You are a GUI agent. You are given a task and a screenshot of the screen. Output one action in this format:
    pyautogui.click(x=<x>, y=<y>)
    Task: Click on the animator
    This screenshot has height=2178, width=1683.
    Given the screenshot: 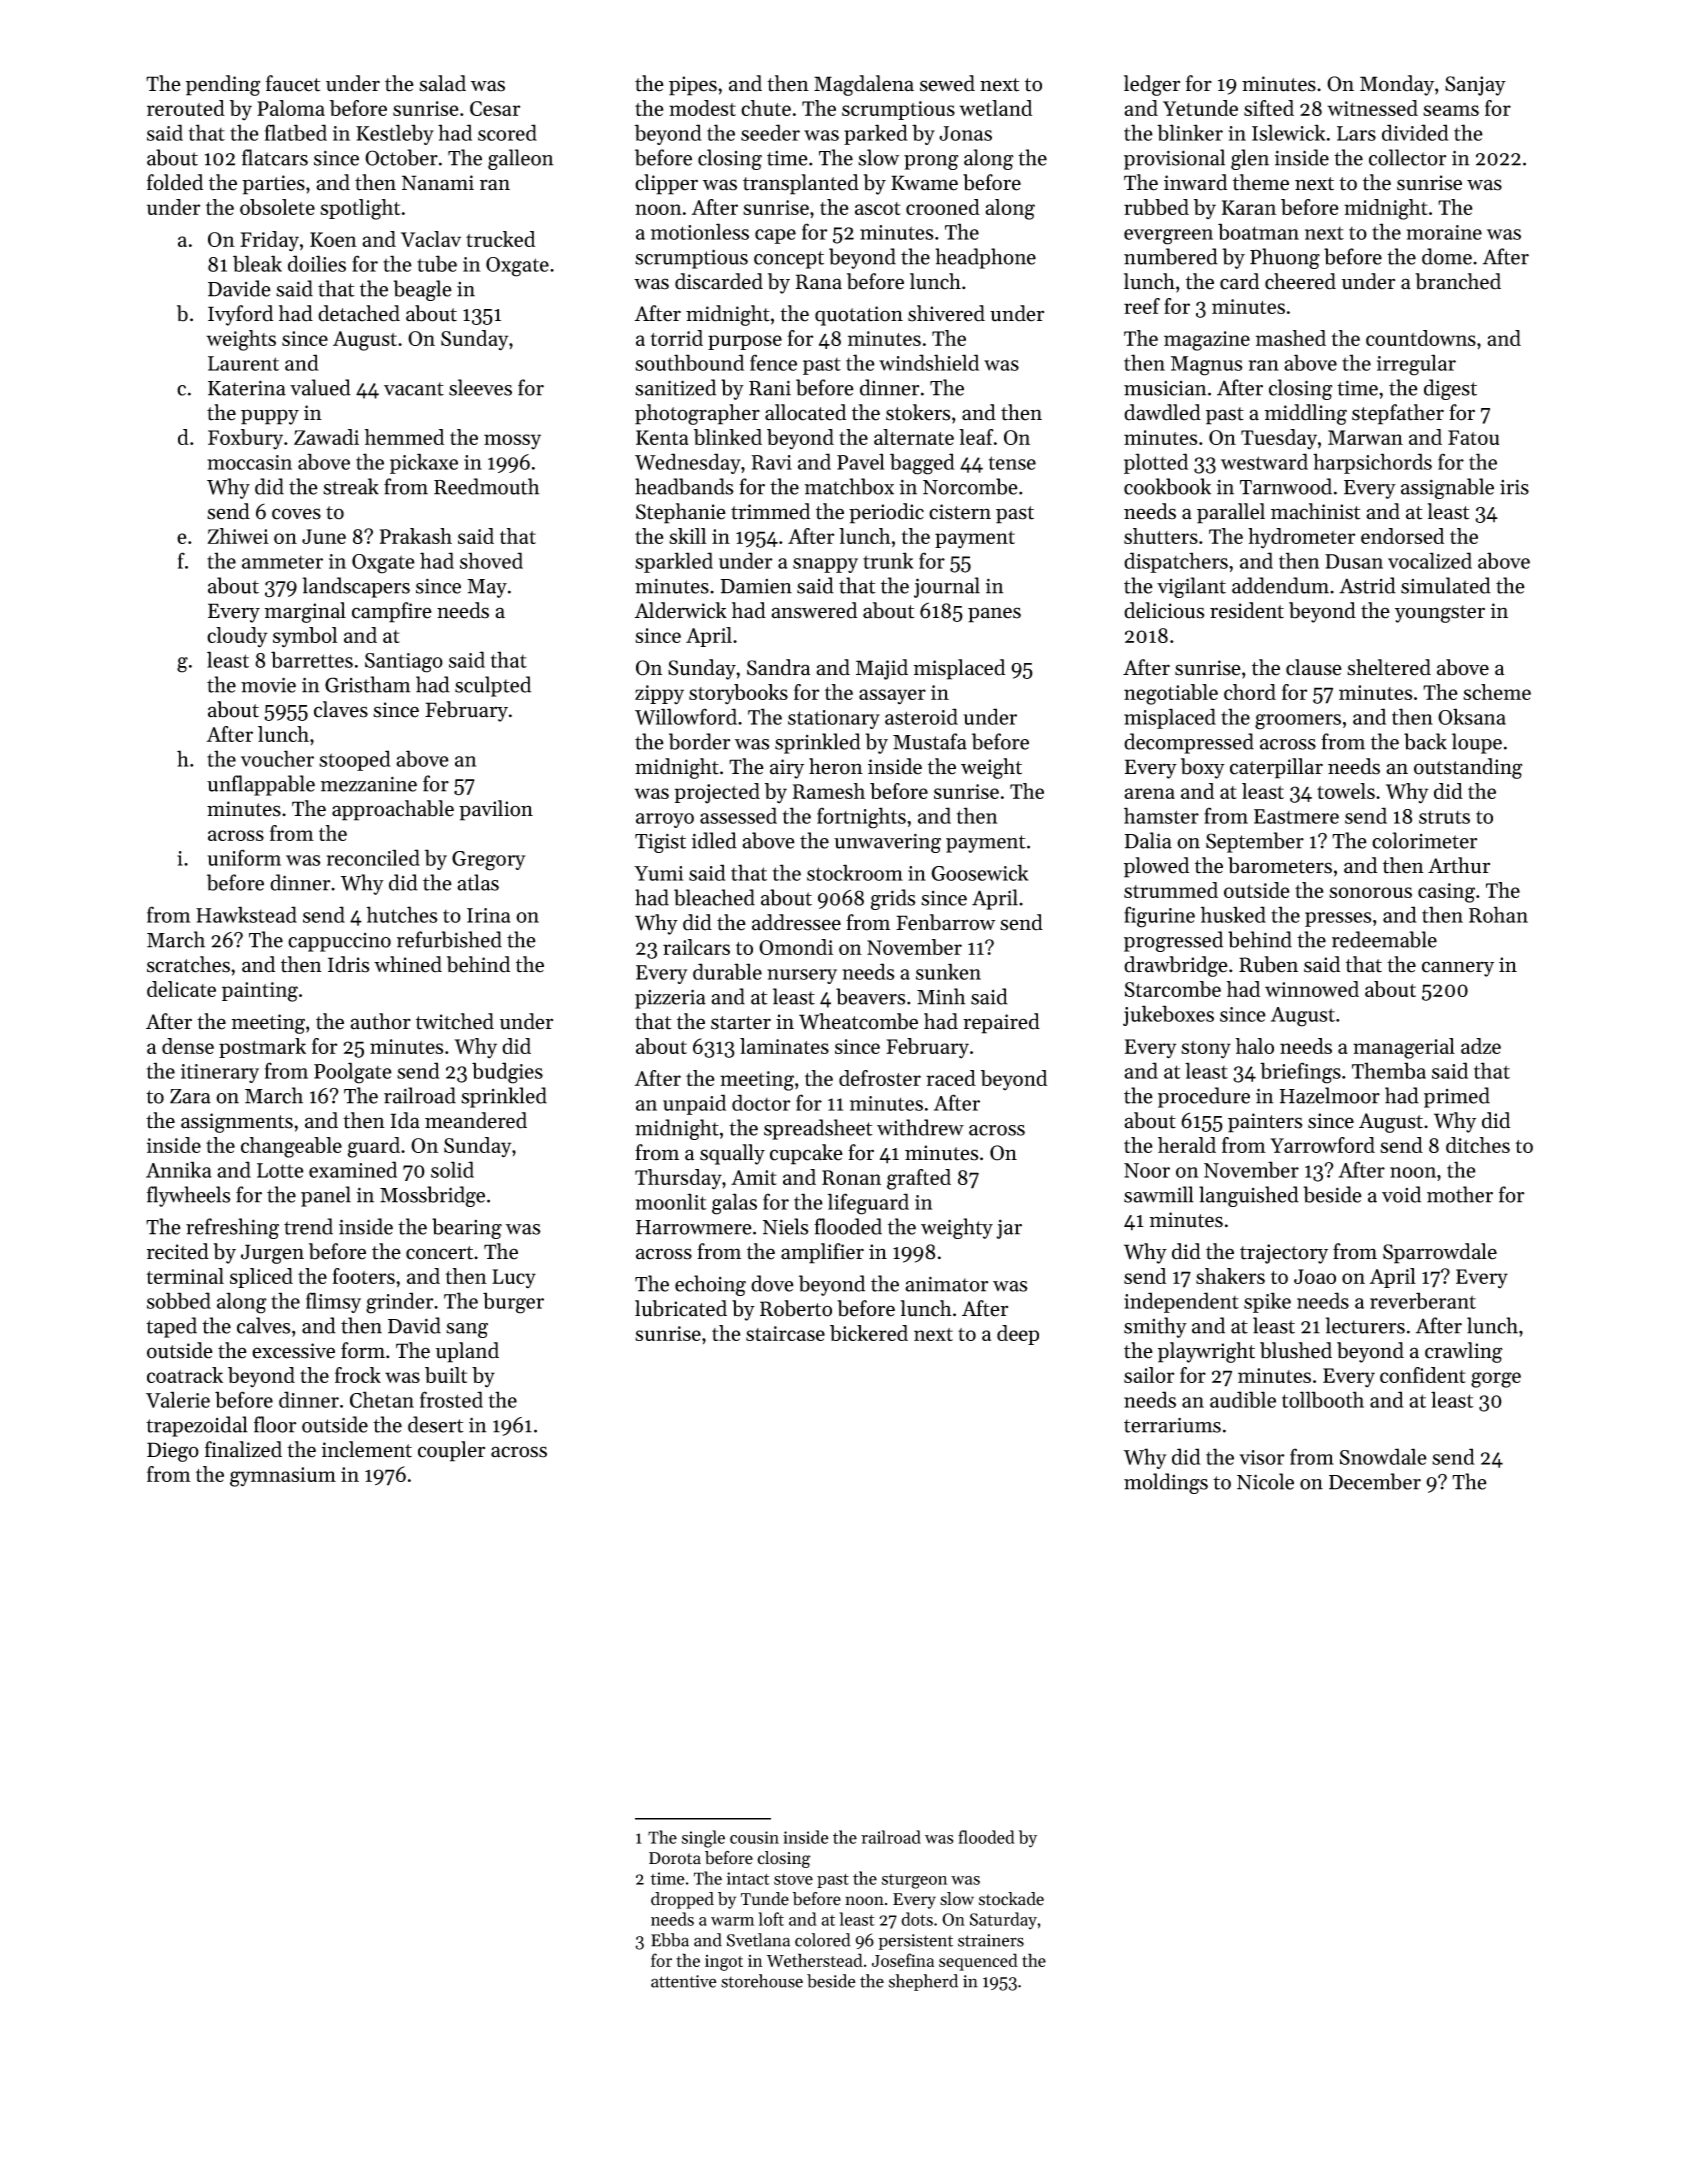 What is the action you would take?
    pyautogui.click(x=946, y=1284)
